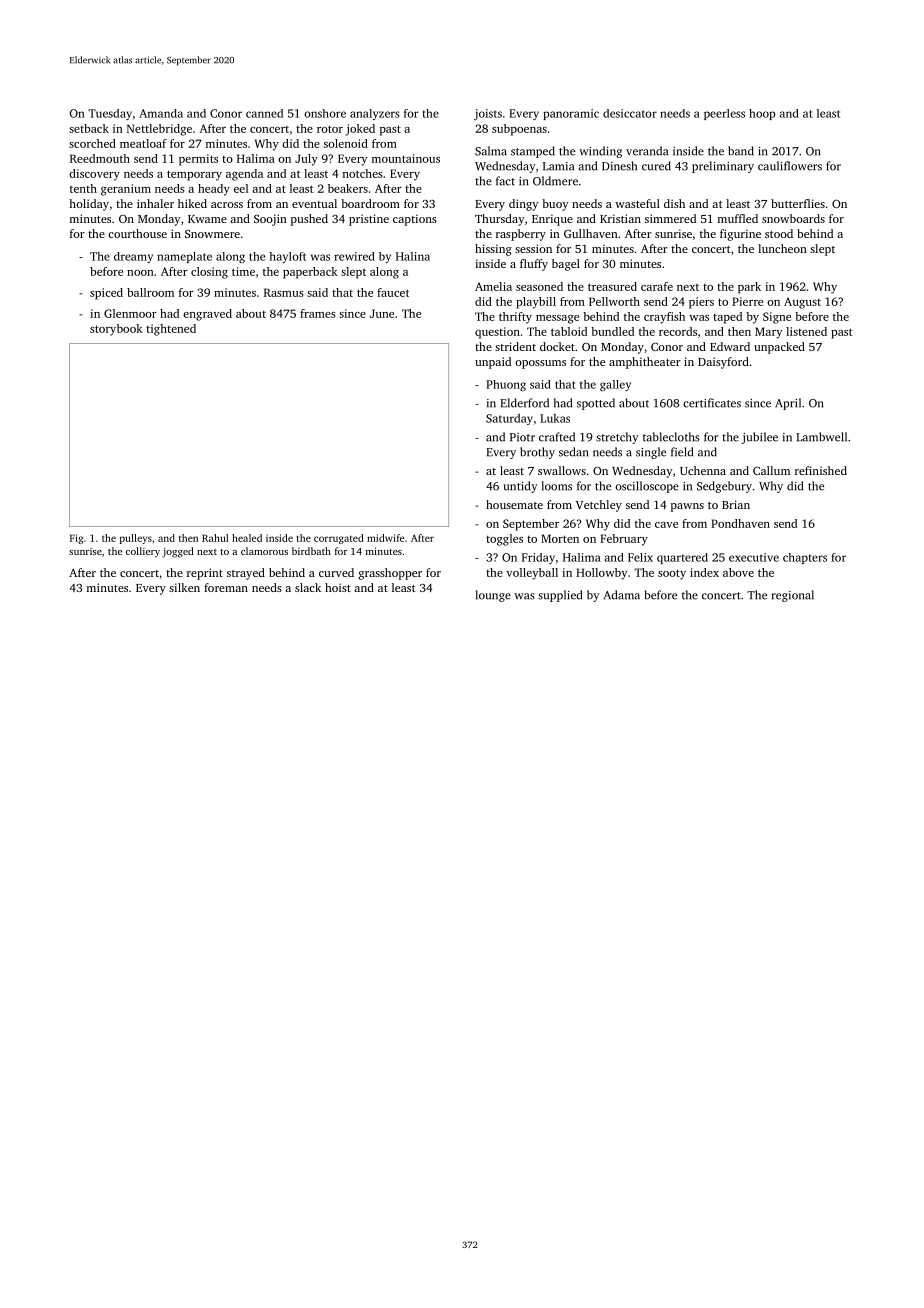  What do you see at coordinates (821, 470) in the screenshot?
I see `refinished` at bounding box center [821, 470].
